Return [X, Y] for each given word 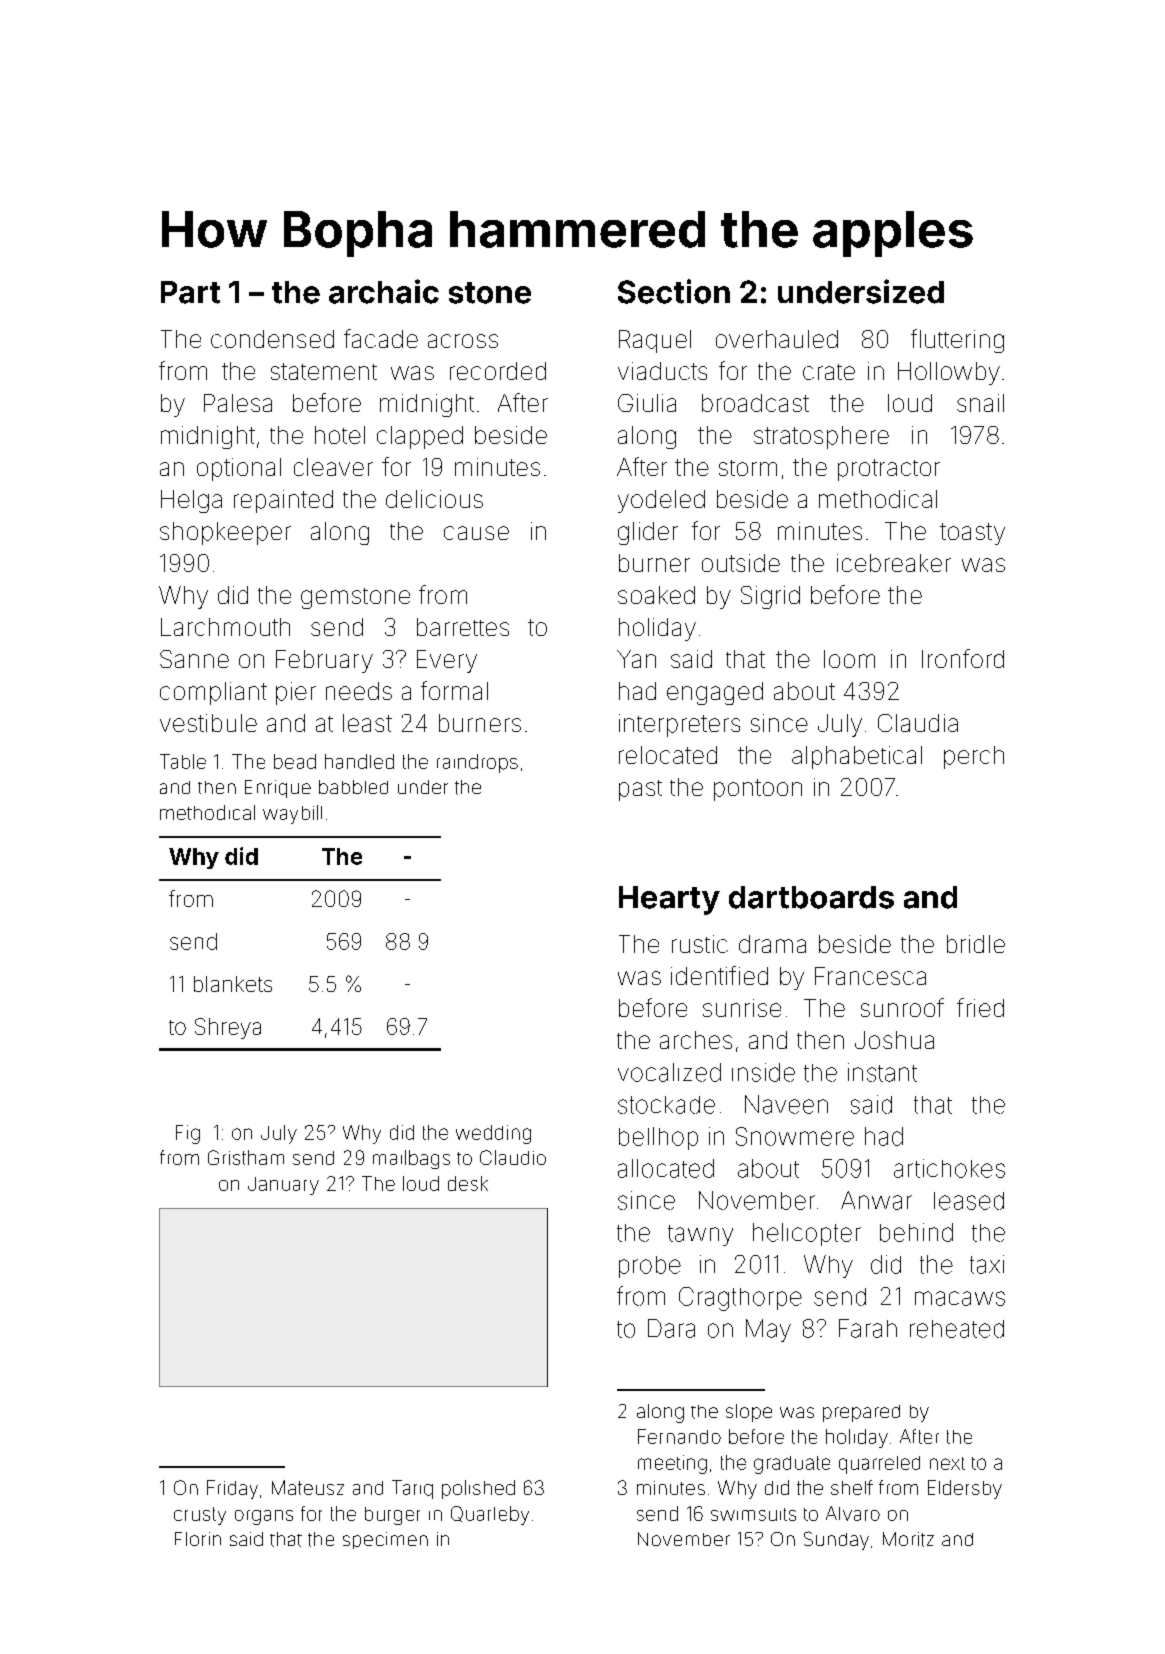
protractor [889, 470]
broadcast [755, 403]
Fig [188, 1134]
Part [190, 292]
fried [980, 1007]
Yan [636, 659]
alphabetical [857, 757]
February [324, 661]
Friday [232, 1489]
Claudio [513, 1157]
